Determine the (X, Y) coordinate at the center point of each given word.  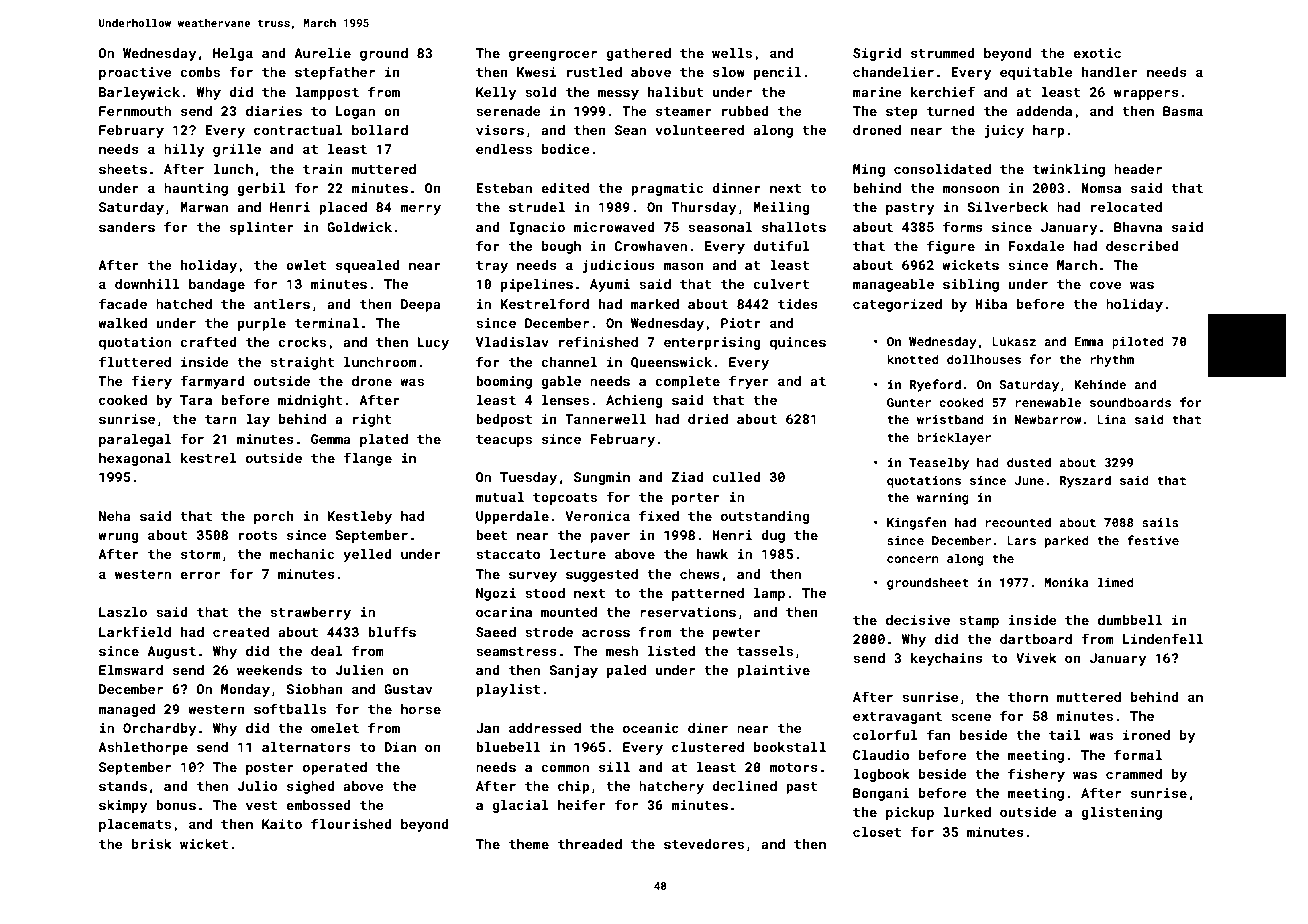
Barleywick (139, 93)
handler (1110, 72)
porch (274, 517)
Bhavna (1138, 227)
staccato (508, 554)
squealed (368, 266)
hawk (712, 554)
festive (1153, 540)
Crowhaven (651, 246)
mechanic (302, 554)
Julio (257, 786)
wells (732, 53)
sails (1160, 522)
